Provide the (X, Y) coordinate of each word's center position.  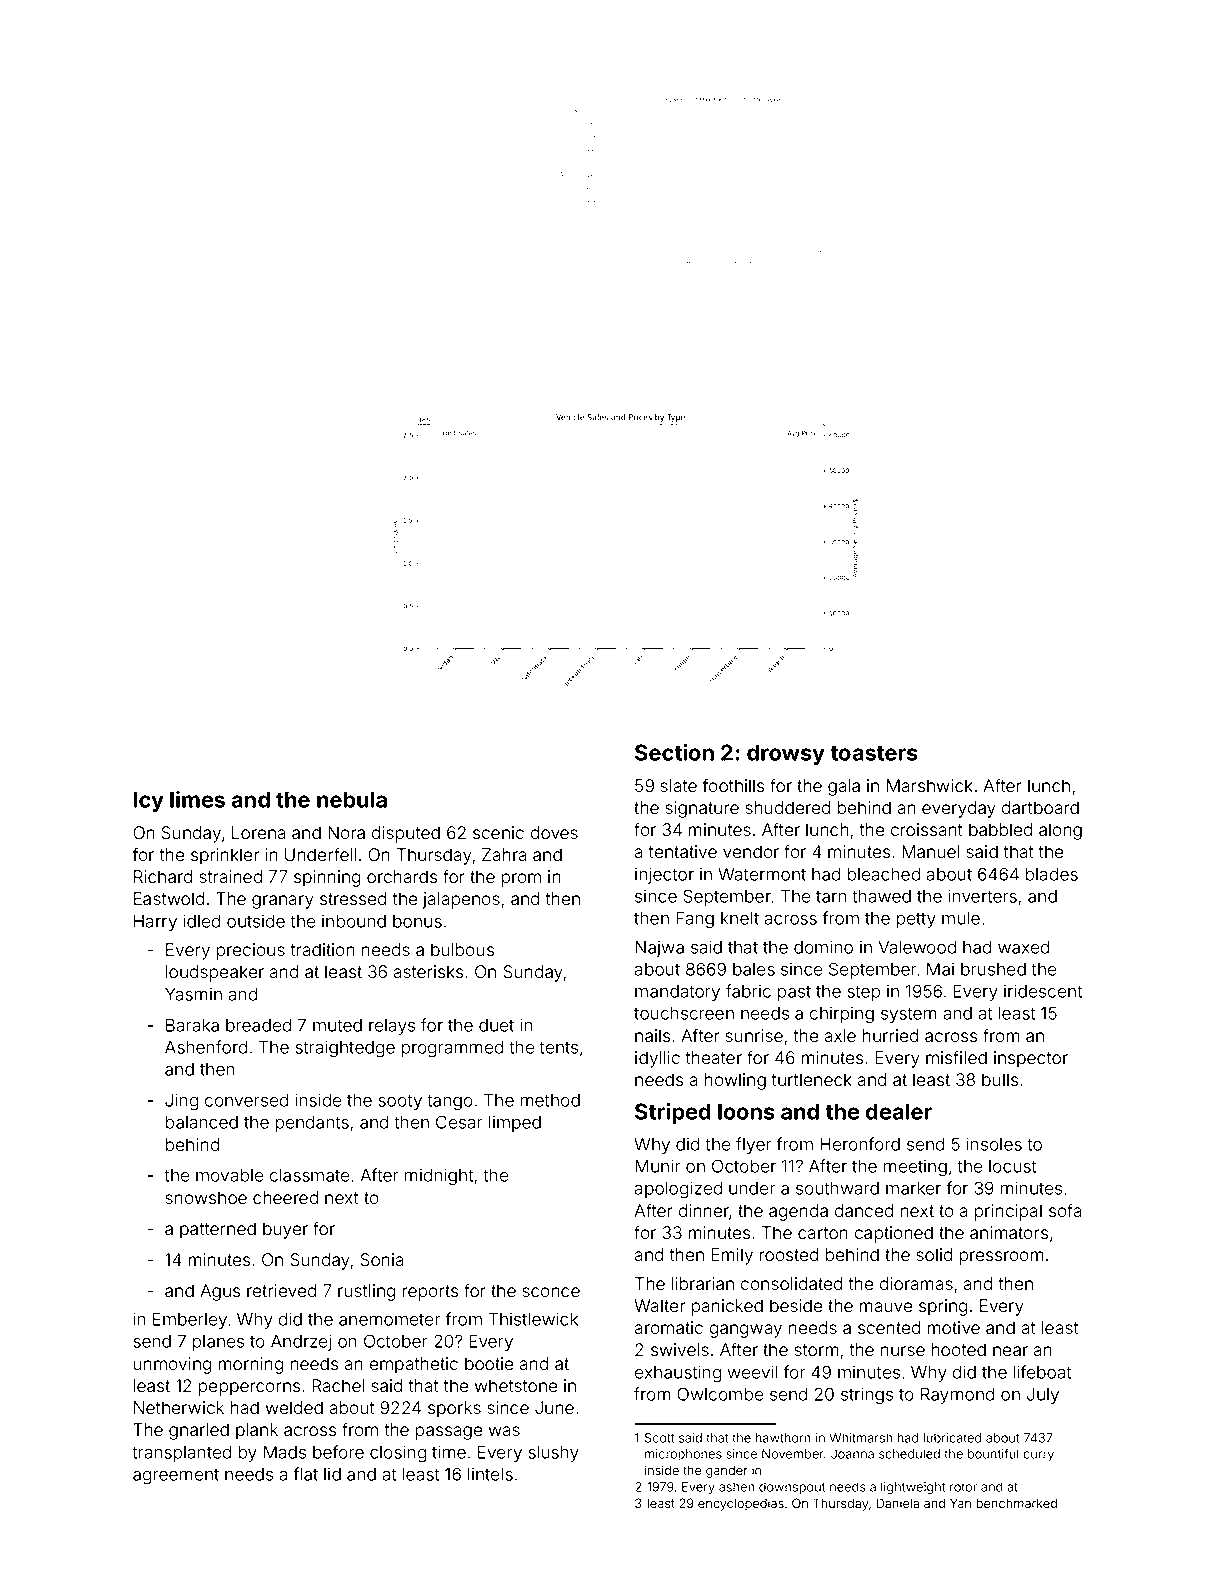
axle (840, 1036)
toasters (874, 753)
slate (678, 786)
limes (197, 799)
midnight (439, 1177)
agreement (176, 1477)
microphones (683, 1455)
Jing (181, 1102)
